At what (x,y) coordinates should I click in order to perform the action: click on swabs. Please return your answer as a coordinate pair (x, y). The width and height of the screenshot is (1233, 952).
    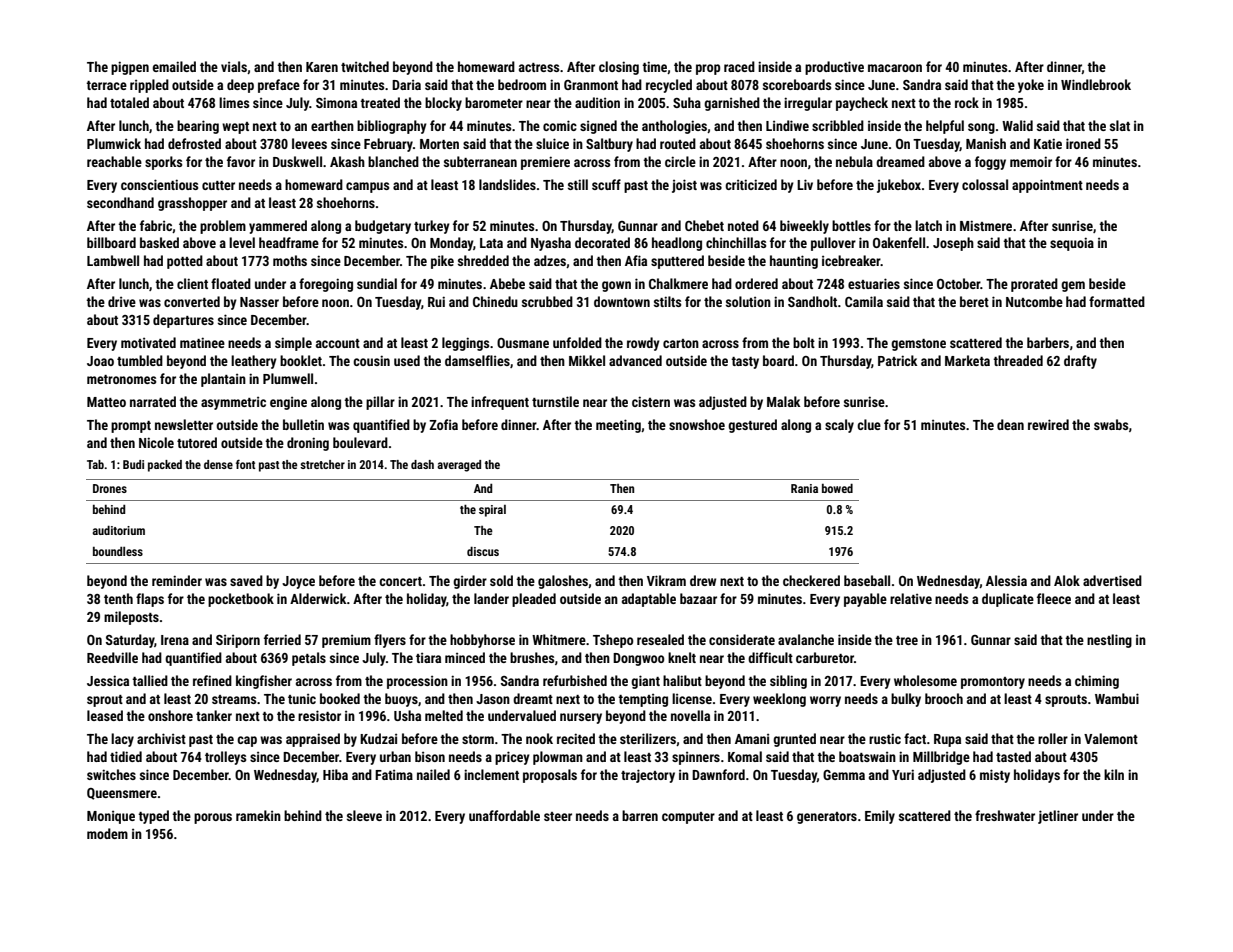
    Looking at the image, I should click on (1111, 424).
